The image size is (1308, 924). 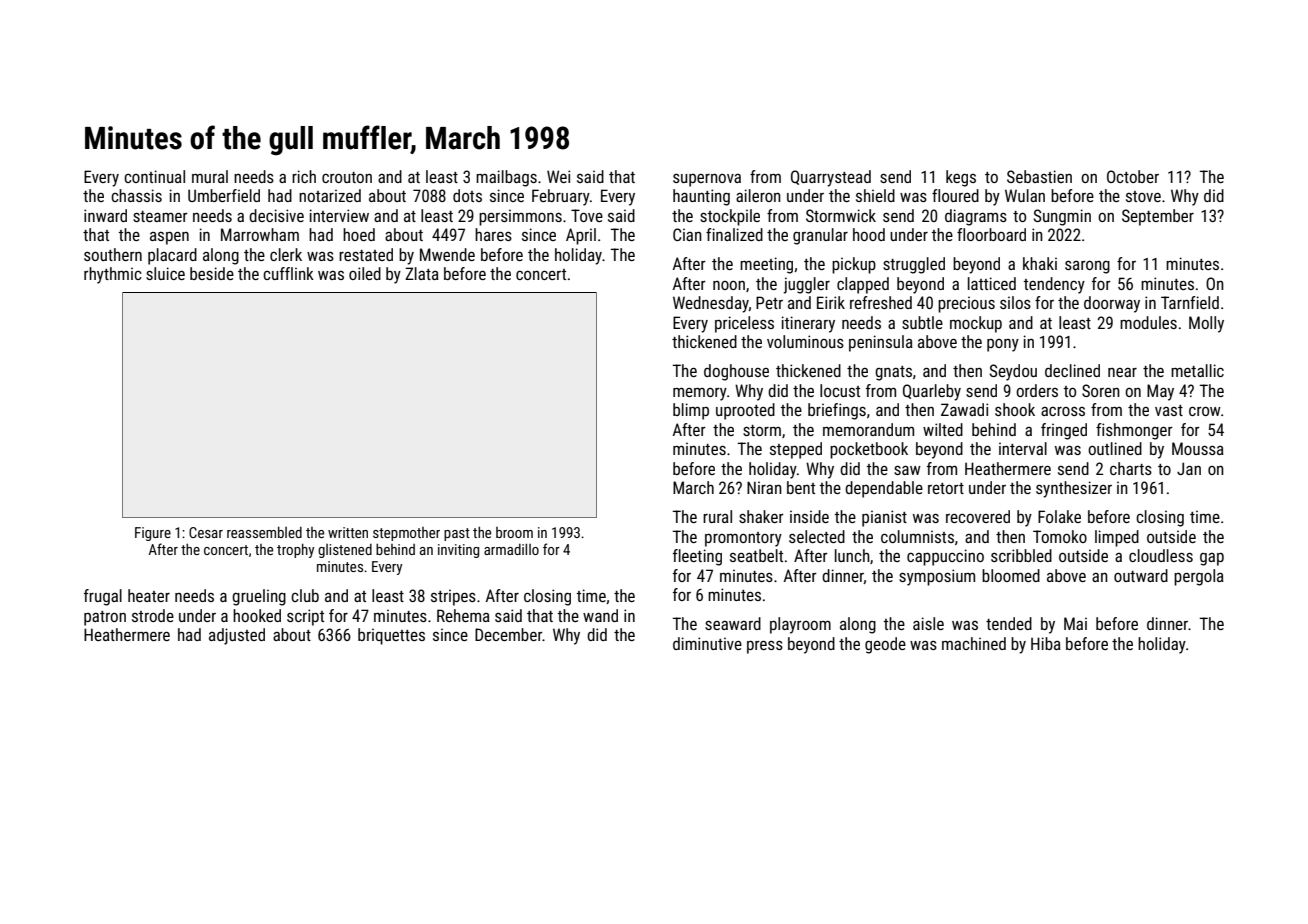 What do you see at coordinates (1112, 304) in the screenshot?
I see `doorway` at bounding box center [1112, 304].
